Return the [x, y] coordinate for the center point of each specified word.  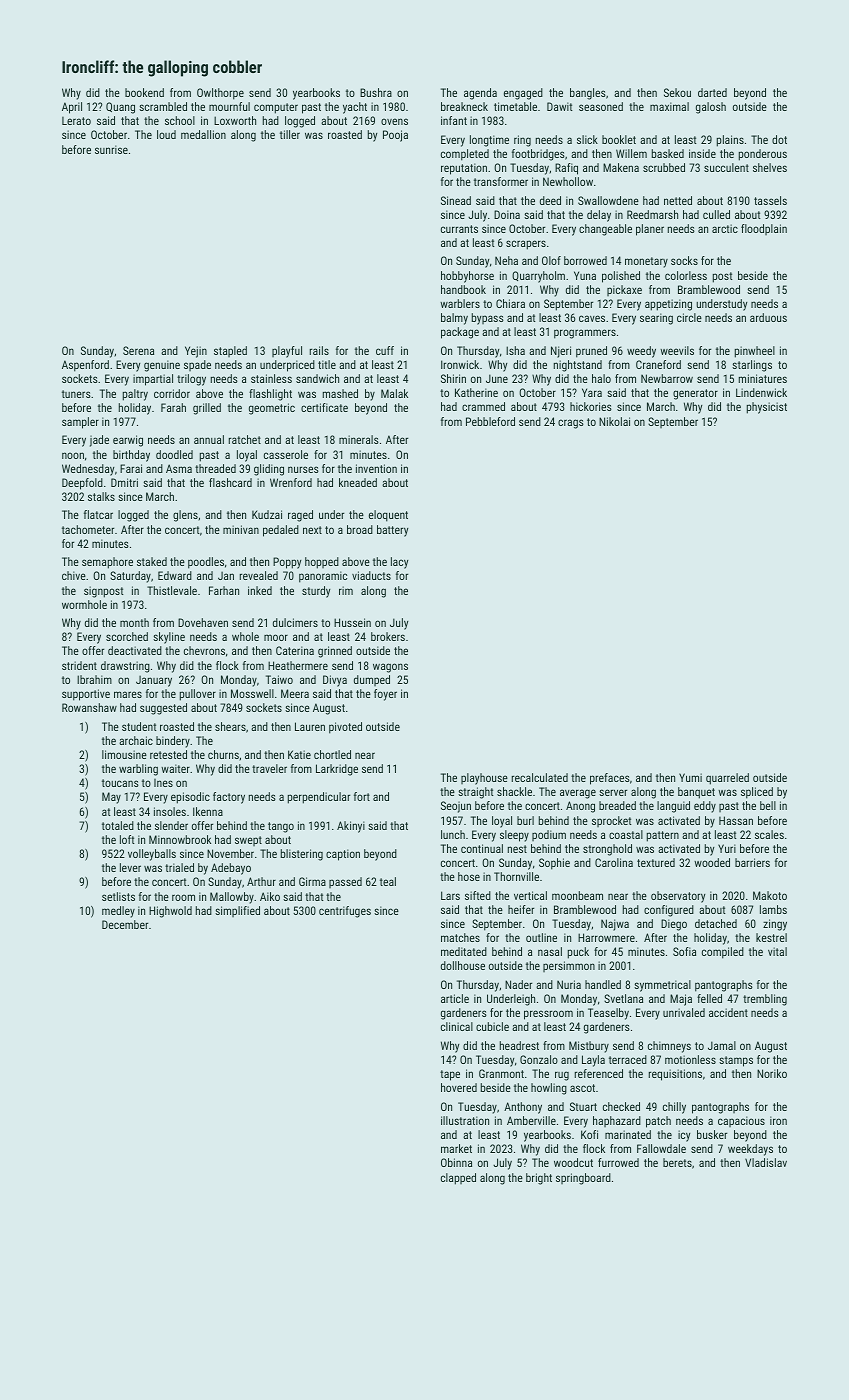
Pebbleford [490, 421]
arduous [768, 317]
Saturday [130, 577]
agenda [480, 94]
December [125, 924]
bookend [144, 92]
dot [779, 139]
